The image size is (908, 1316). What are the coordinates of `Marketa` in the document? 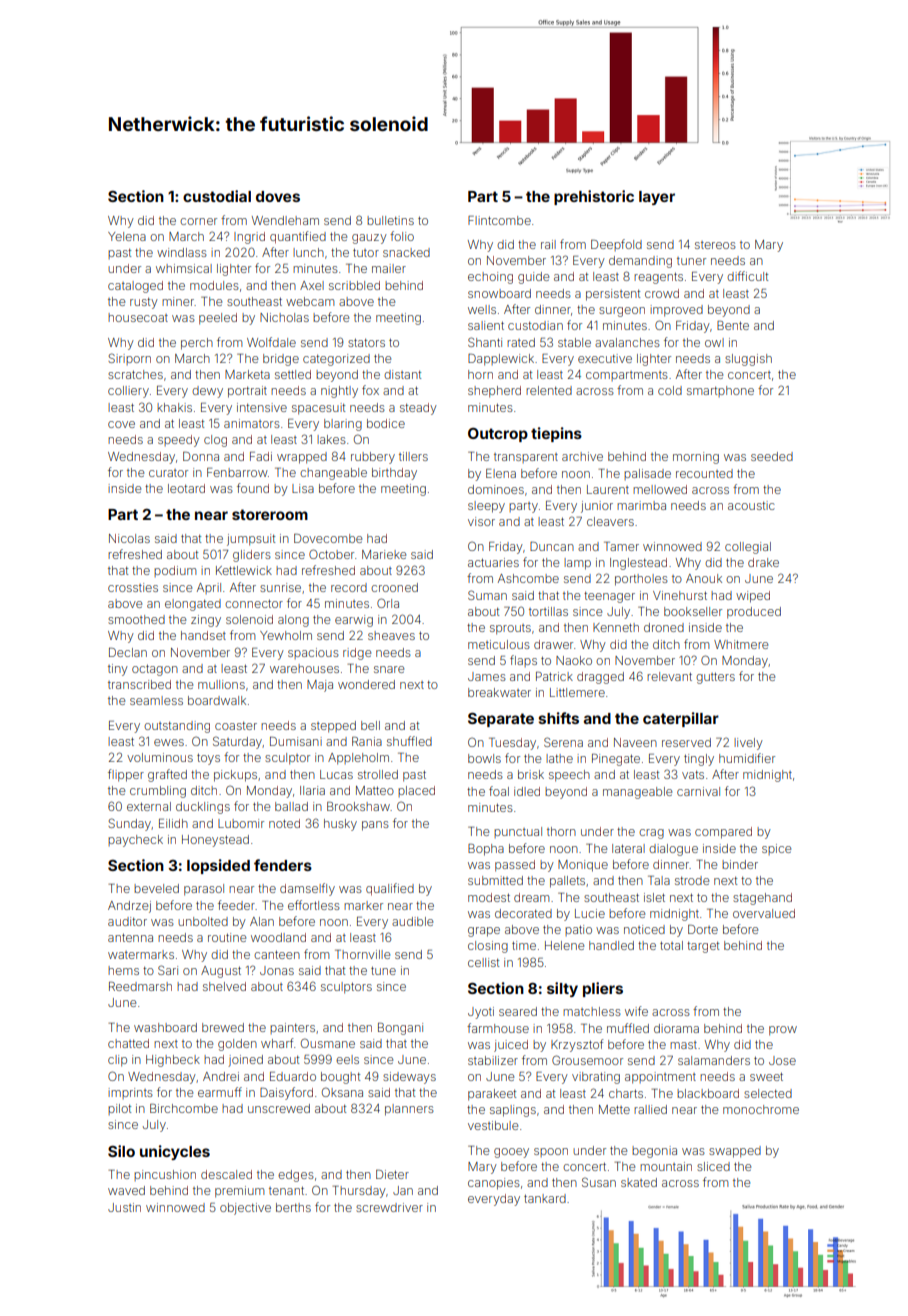 It's located at (247, 374).
